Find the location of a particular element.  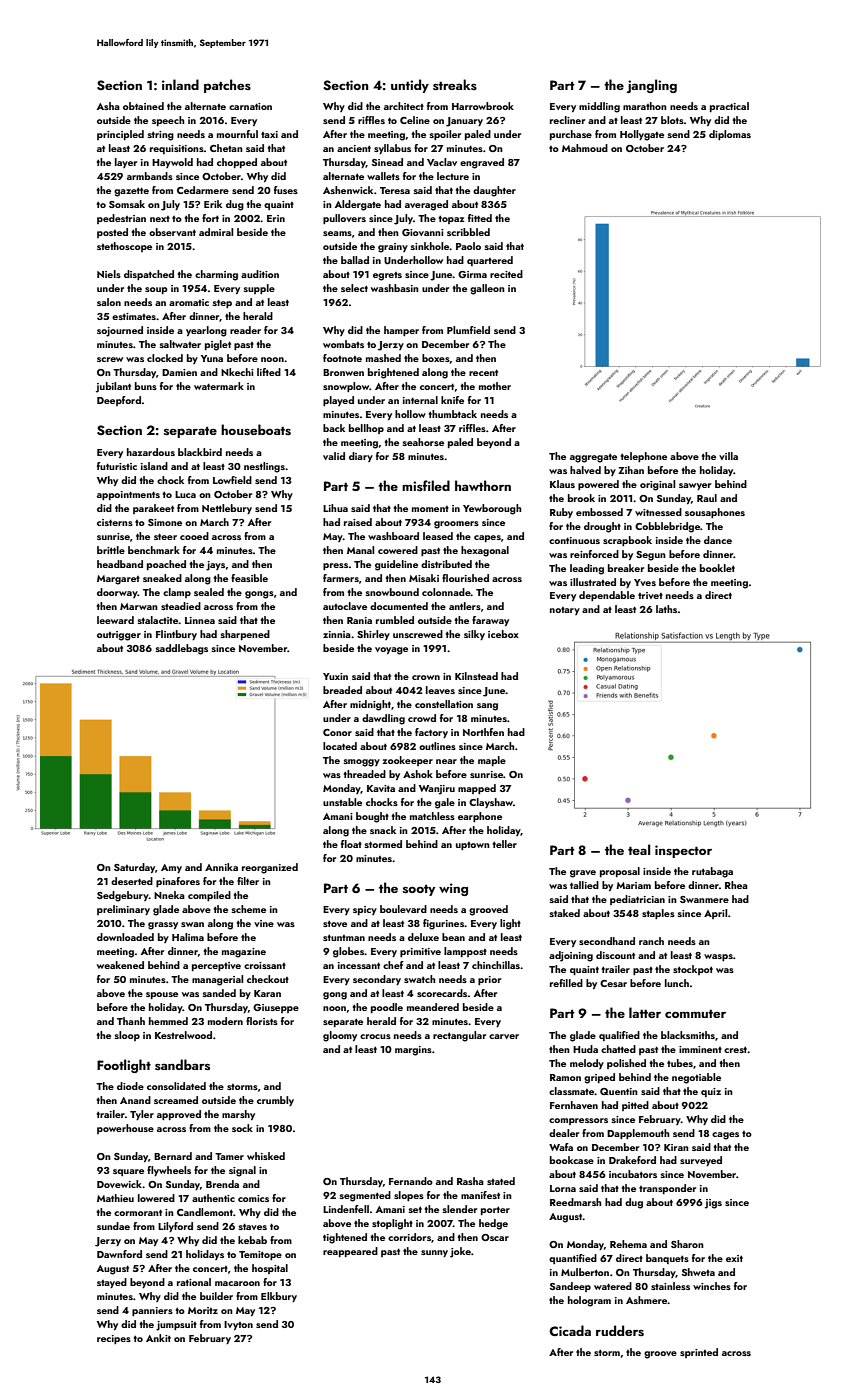

pitted is located at coordinates (635, 1106).
